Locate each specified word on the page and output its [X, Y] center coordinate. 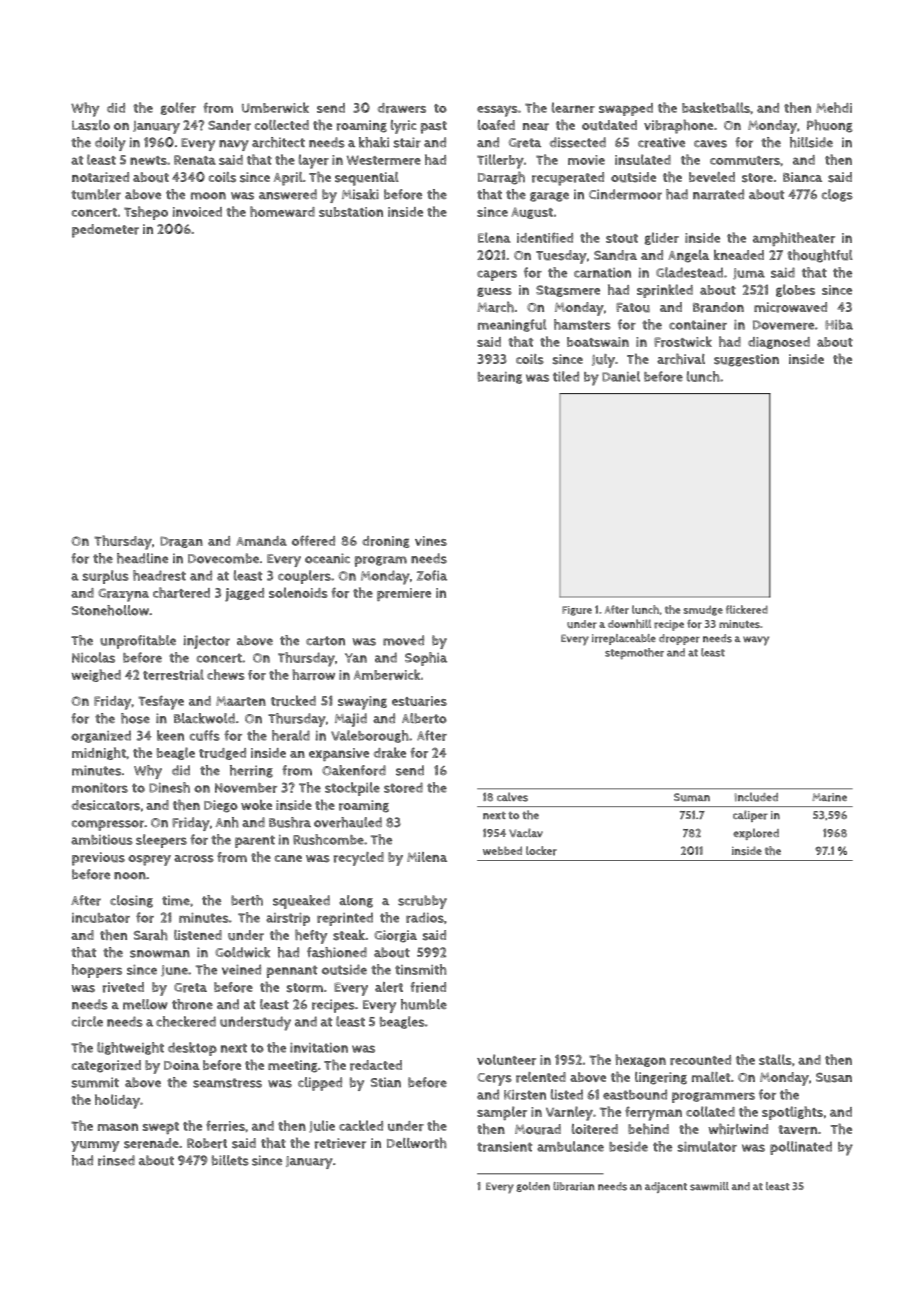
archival [681, 359]
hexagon [640, 1060]
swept [161, 1128]
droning [386, 542]
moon [208, 196]
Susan [834, 1077]
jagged [244, 595]
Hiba [839, 325]
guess [494, 292]
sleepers [161, 841]
